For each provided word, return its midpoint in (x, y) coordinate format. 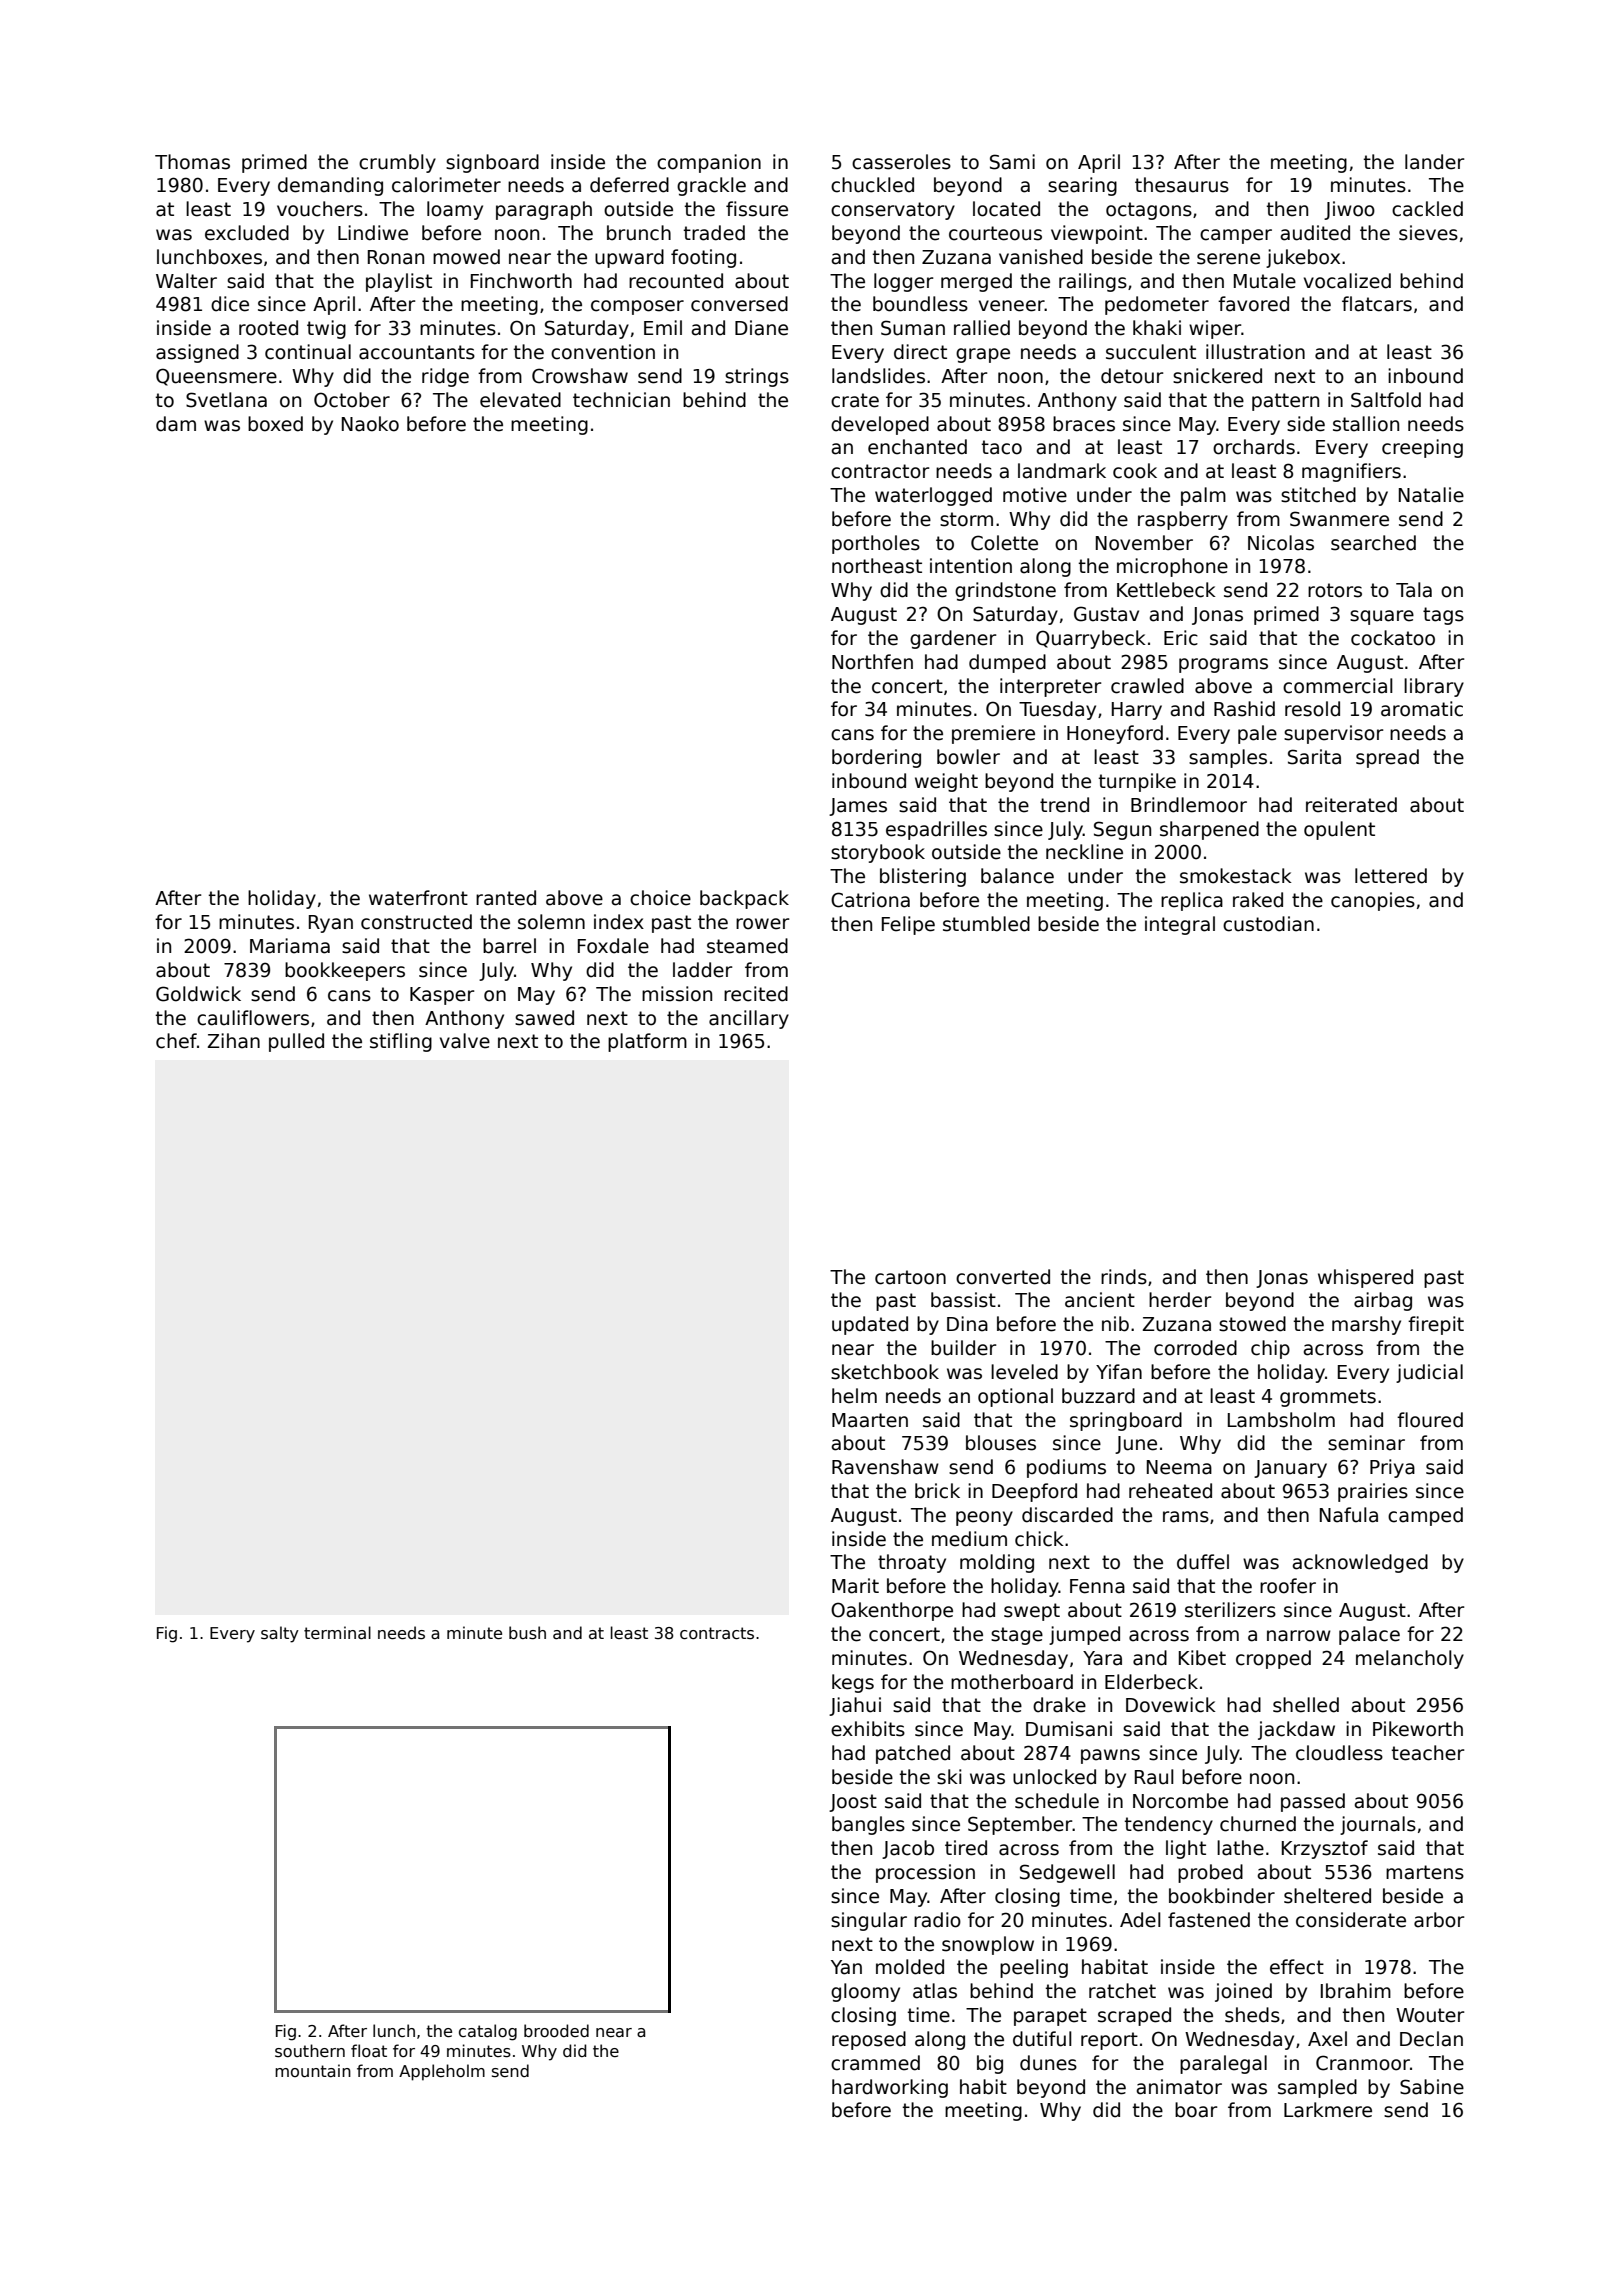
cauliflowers (253, 1018)
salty (280, 1634)
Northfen (872, 662)
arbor (1439, 1920)
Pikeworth (1418, 1729)
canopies (1373, 901)
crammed (875, 2063)
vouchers (320, 209)
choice (660, 898)
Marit (855, 1586)
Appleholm (442, 2072)
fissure (757, 209)
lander (1435, 162)
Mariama (290, 946)
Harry (1137, 711)
